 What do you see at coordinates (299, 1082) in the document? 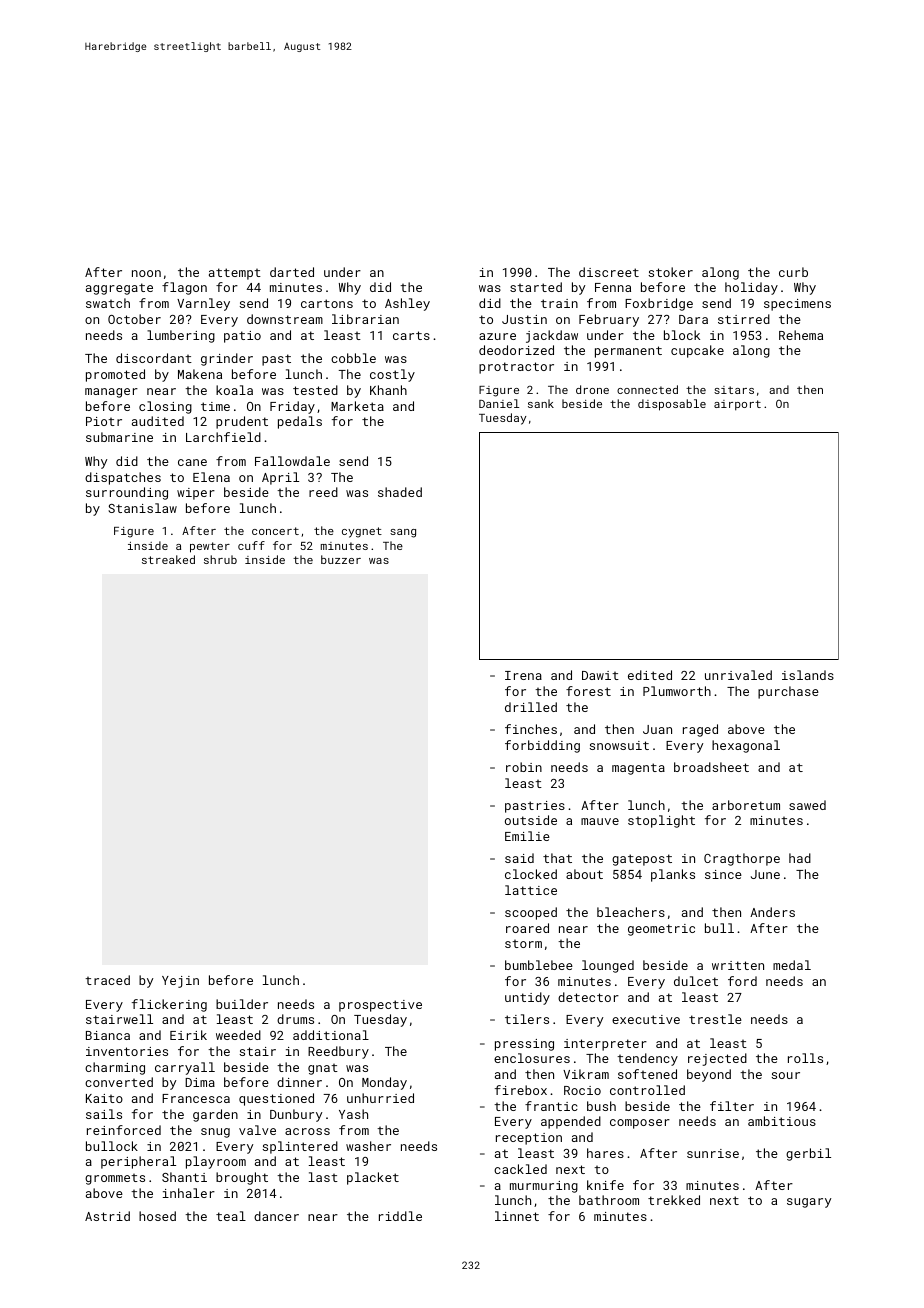
I see `dinner` at bounding box center [299, 1082].
